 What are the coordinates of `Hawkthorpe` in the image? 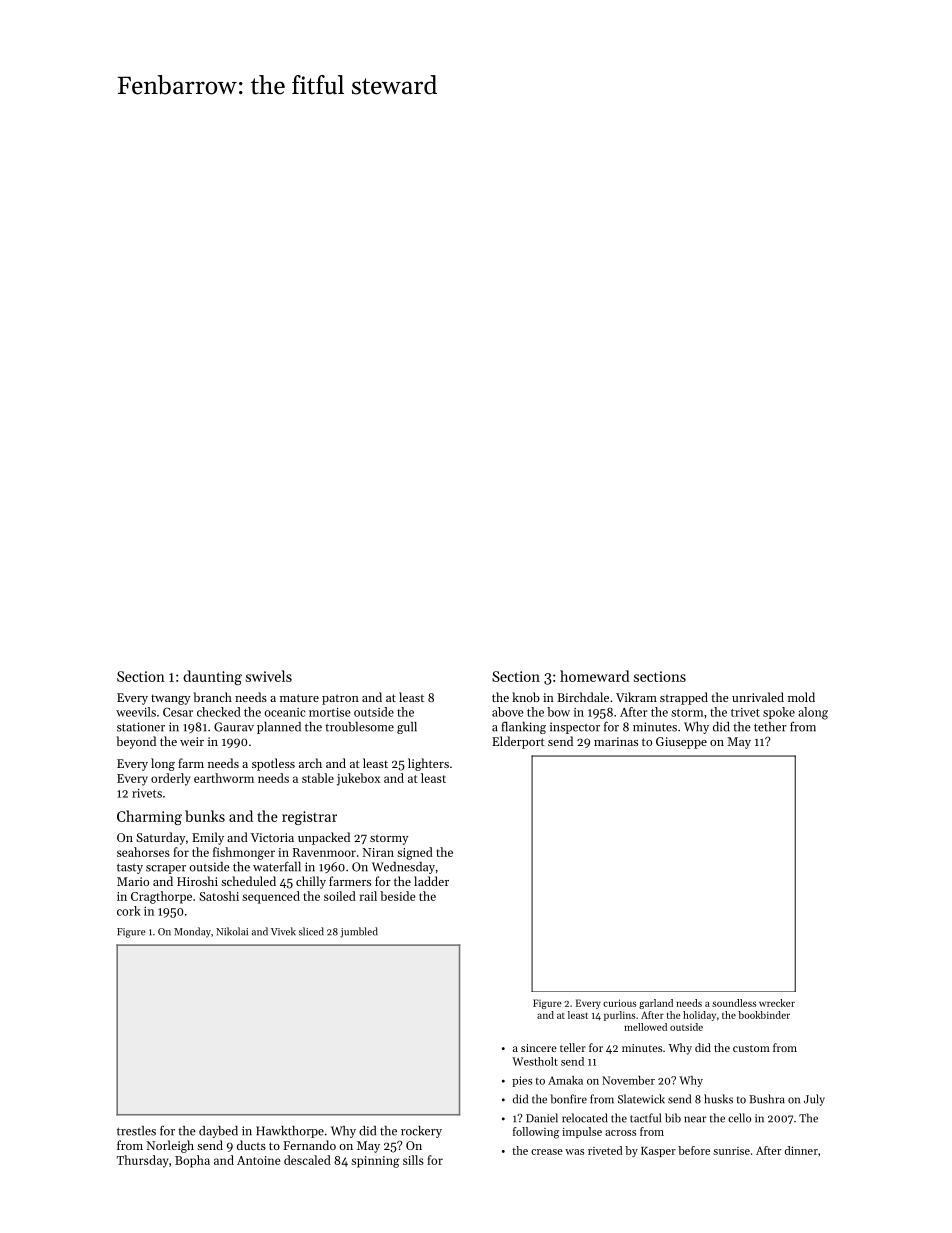 It's located at (290, 1132).
